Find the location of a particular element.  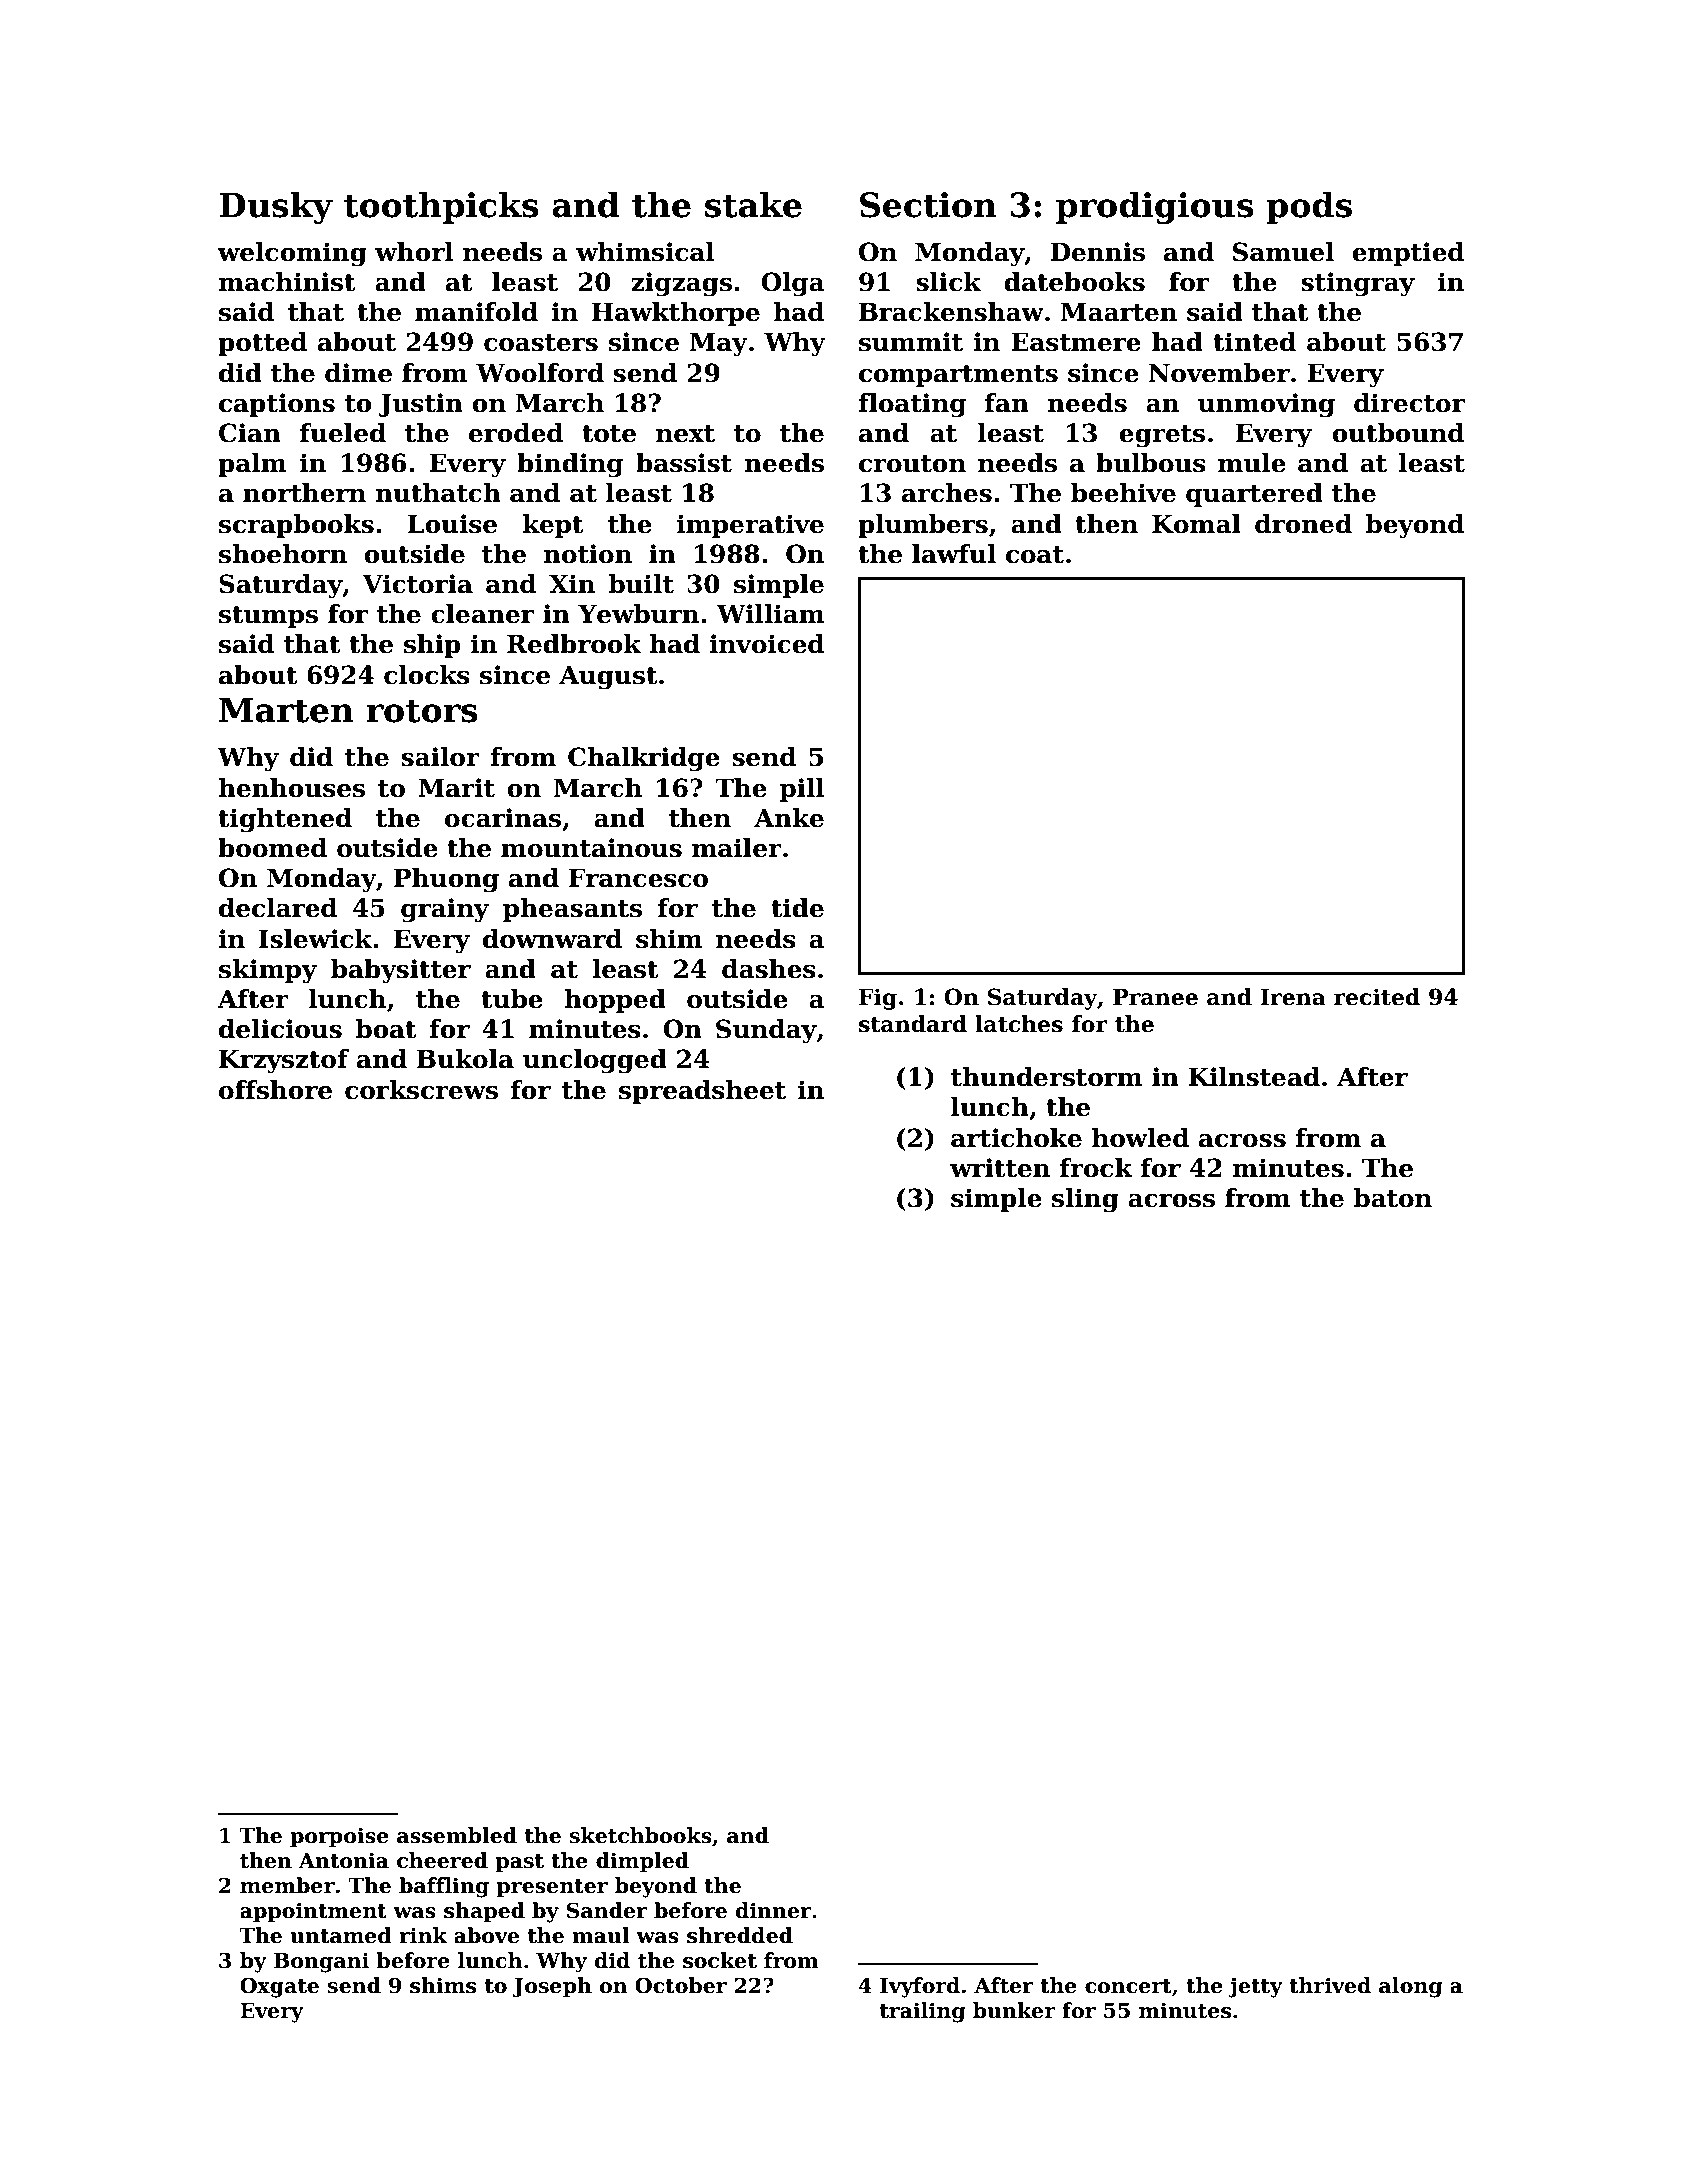

Section is located at coordinates (928, 205).
